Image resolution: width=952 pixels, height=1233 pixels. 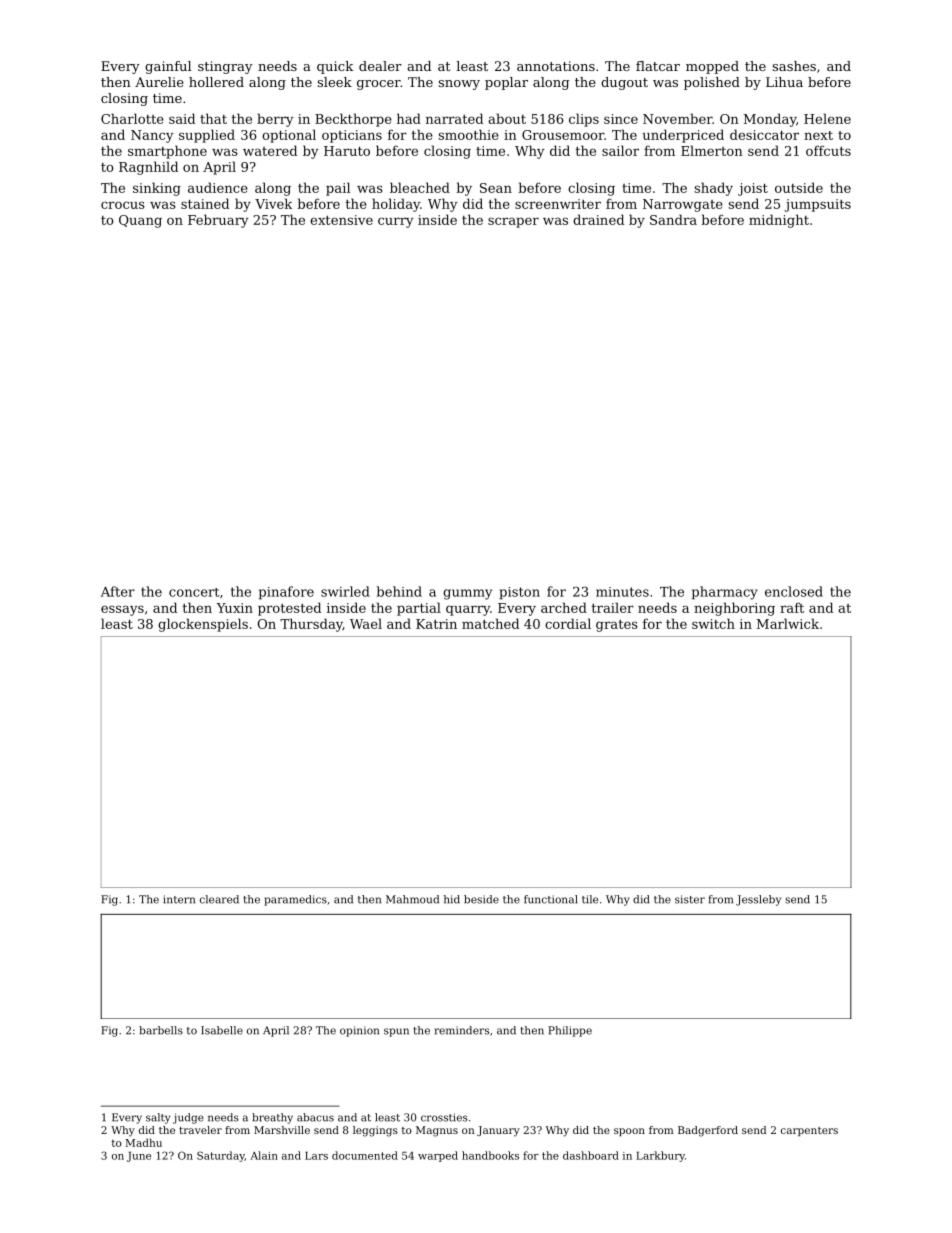 What do you see at coordinates (272, 1118) in the screenshot?
I see `breathy` at bounding box center [272, 1118].
